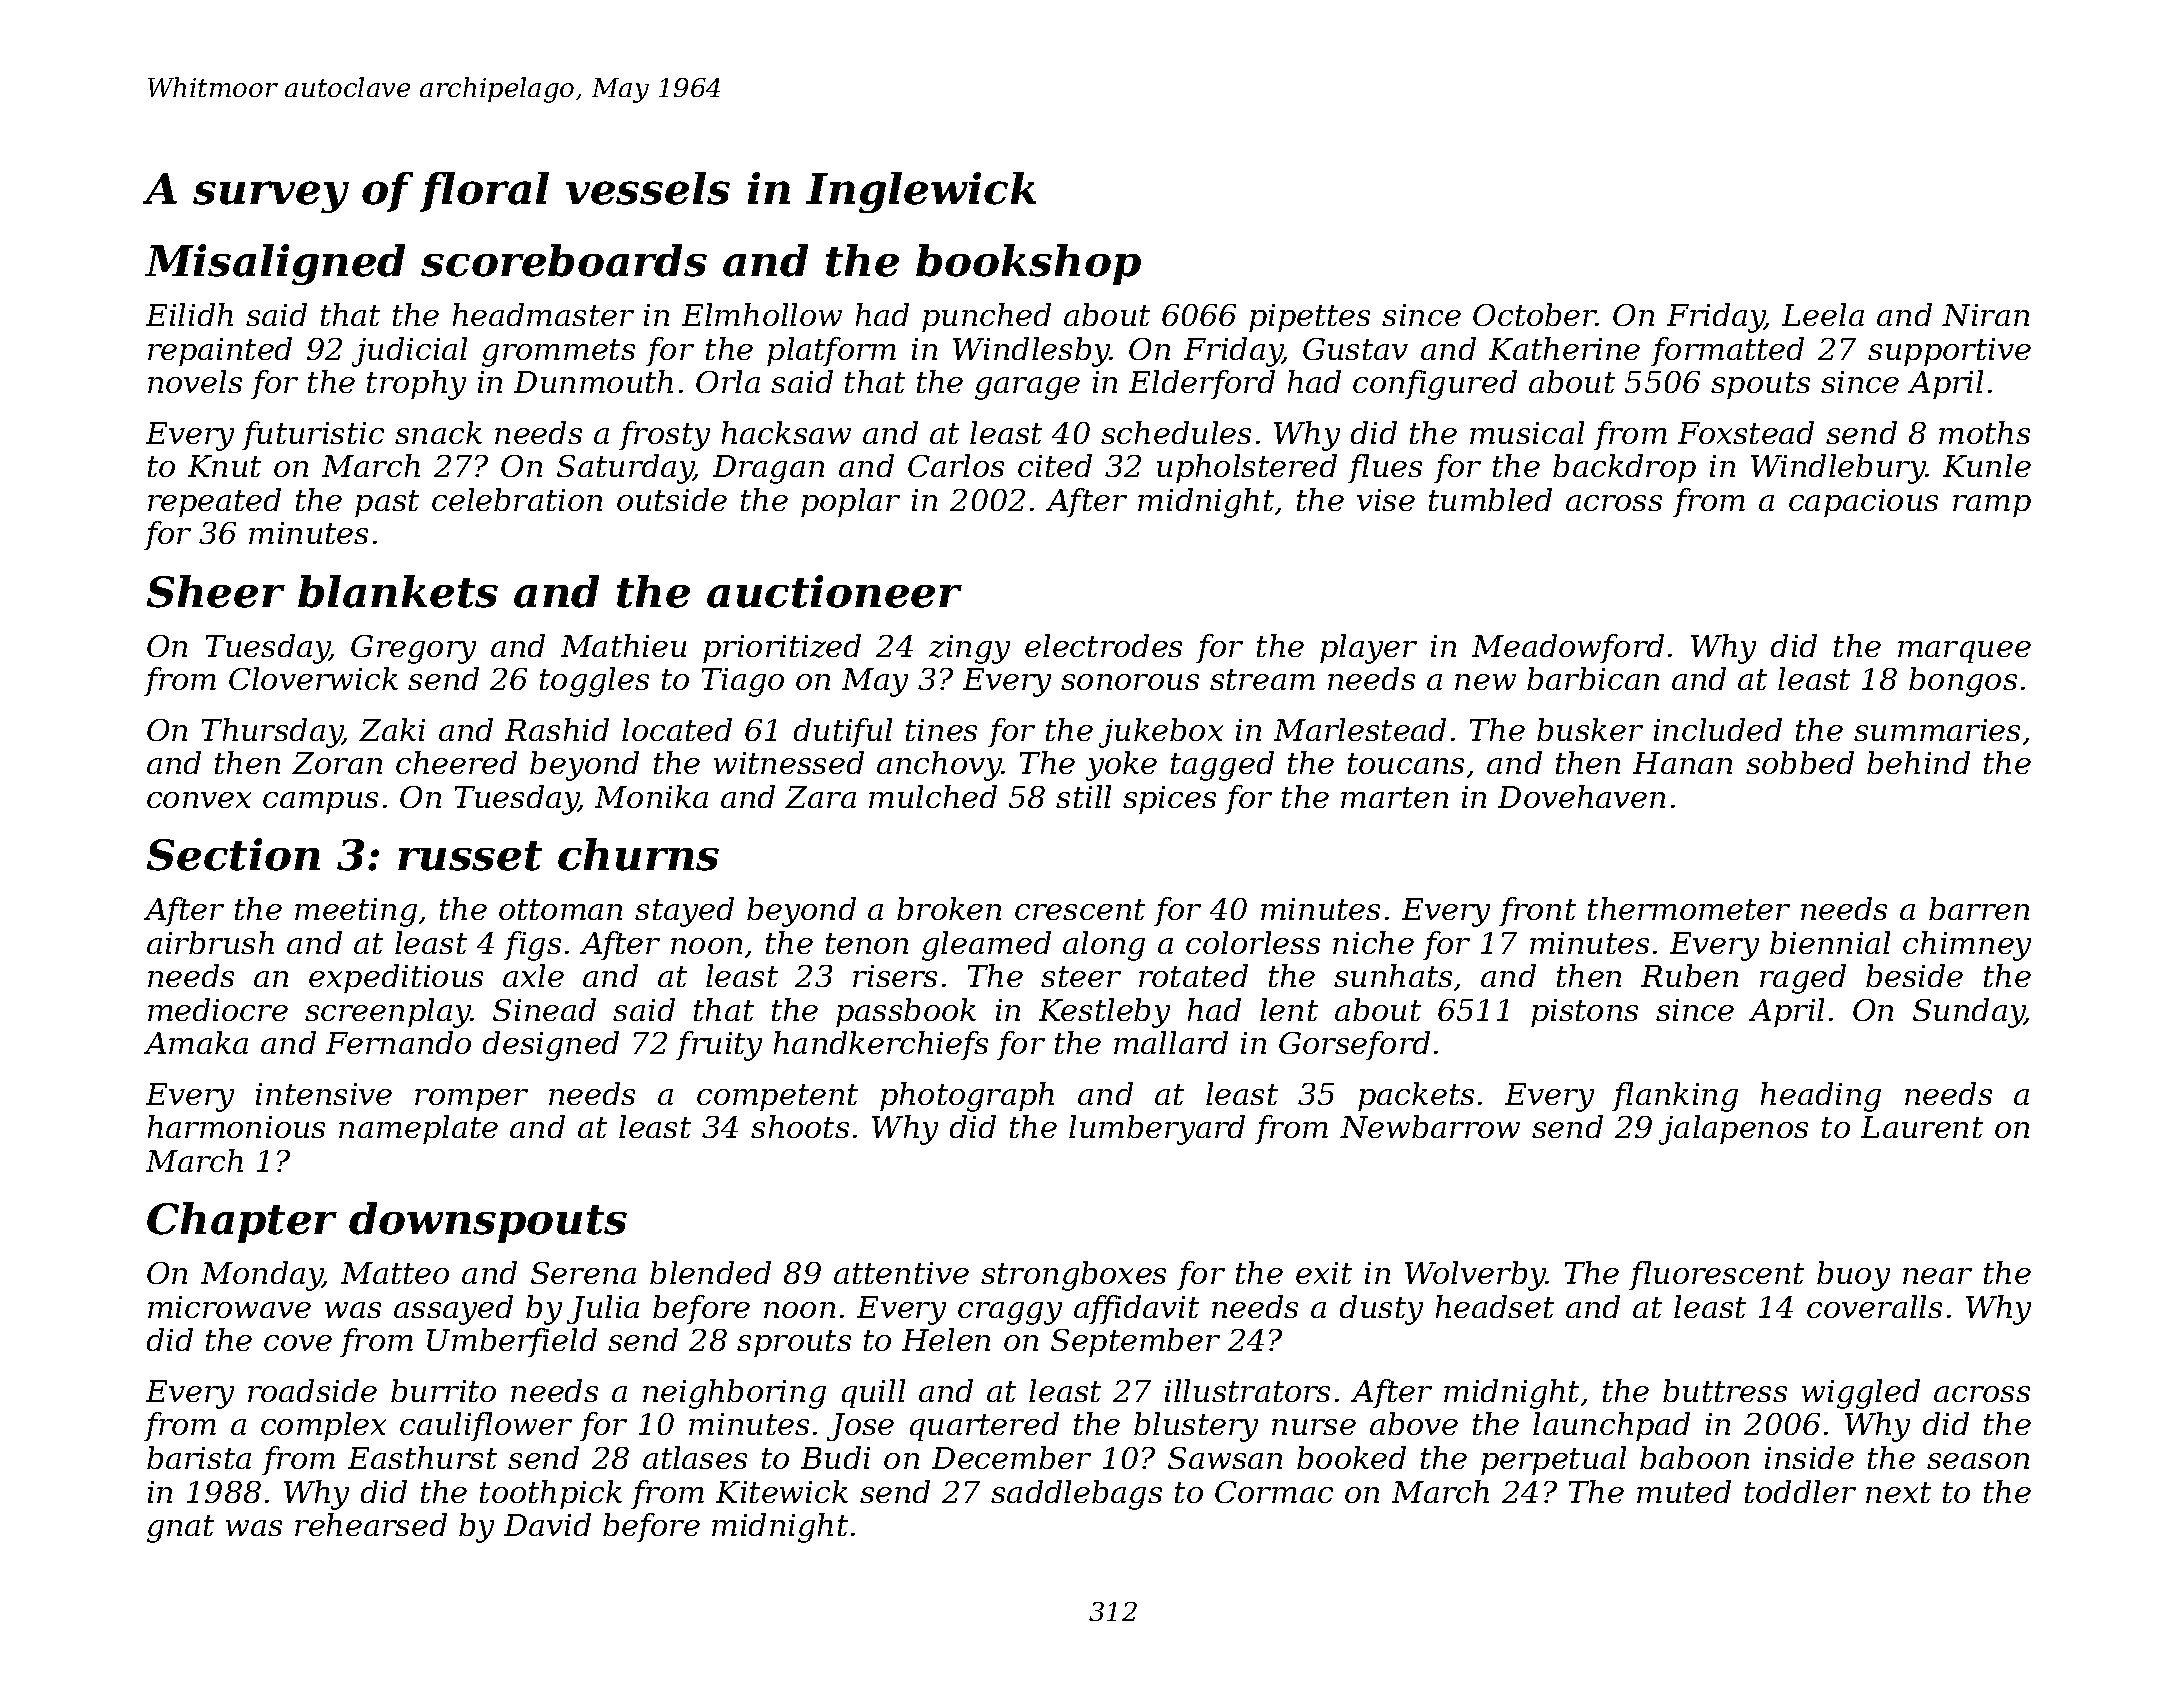 The height and width of the screenshot is (1683, 2178). I want to click on behind, so click(1918, 762).
